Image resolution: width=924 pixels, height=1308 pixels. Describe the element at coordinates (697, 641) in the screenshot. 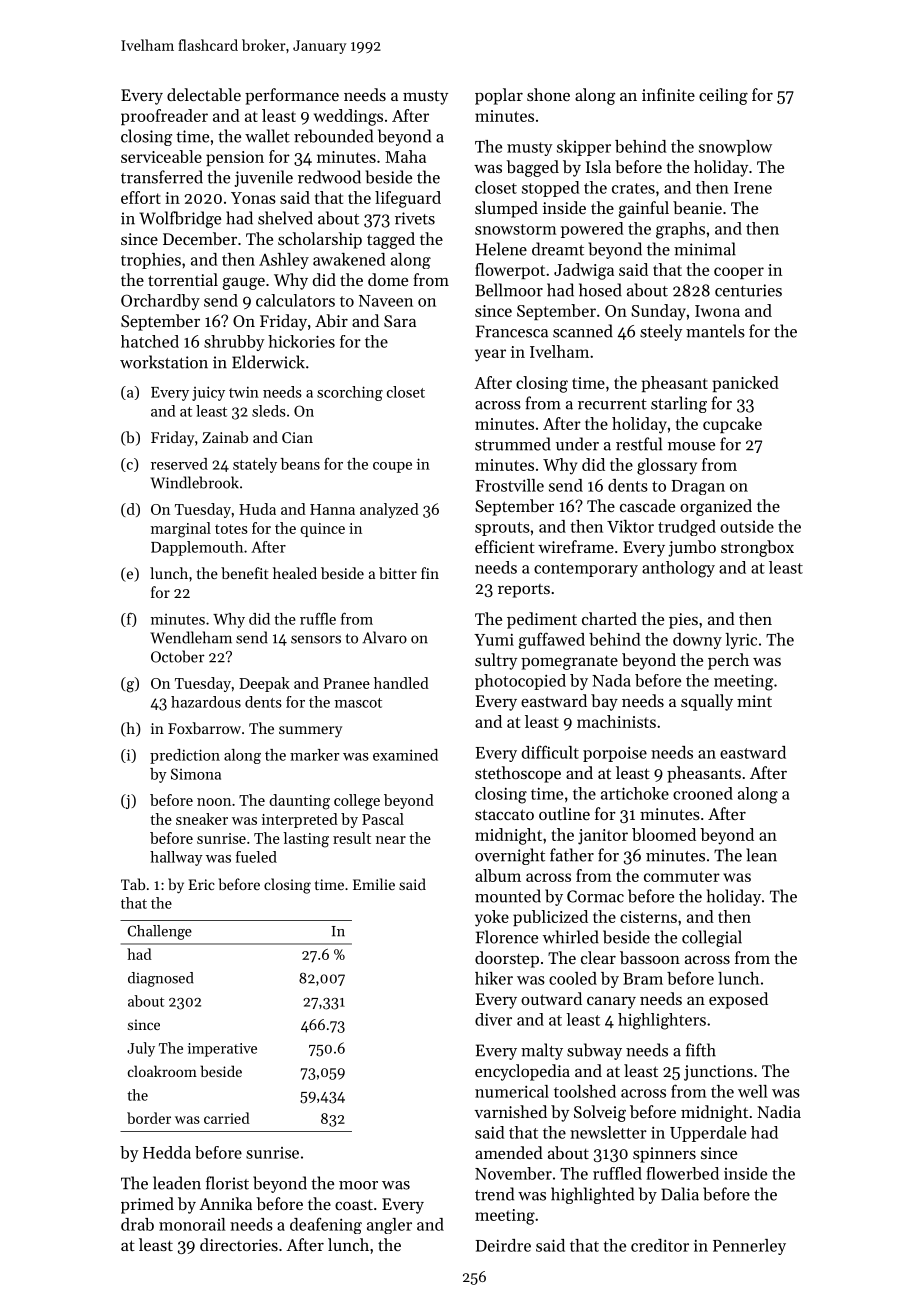

I see `downy` at that location.
